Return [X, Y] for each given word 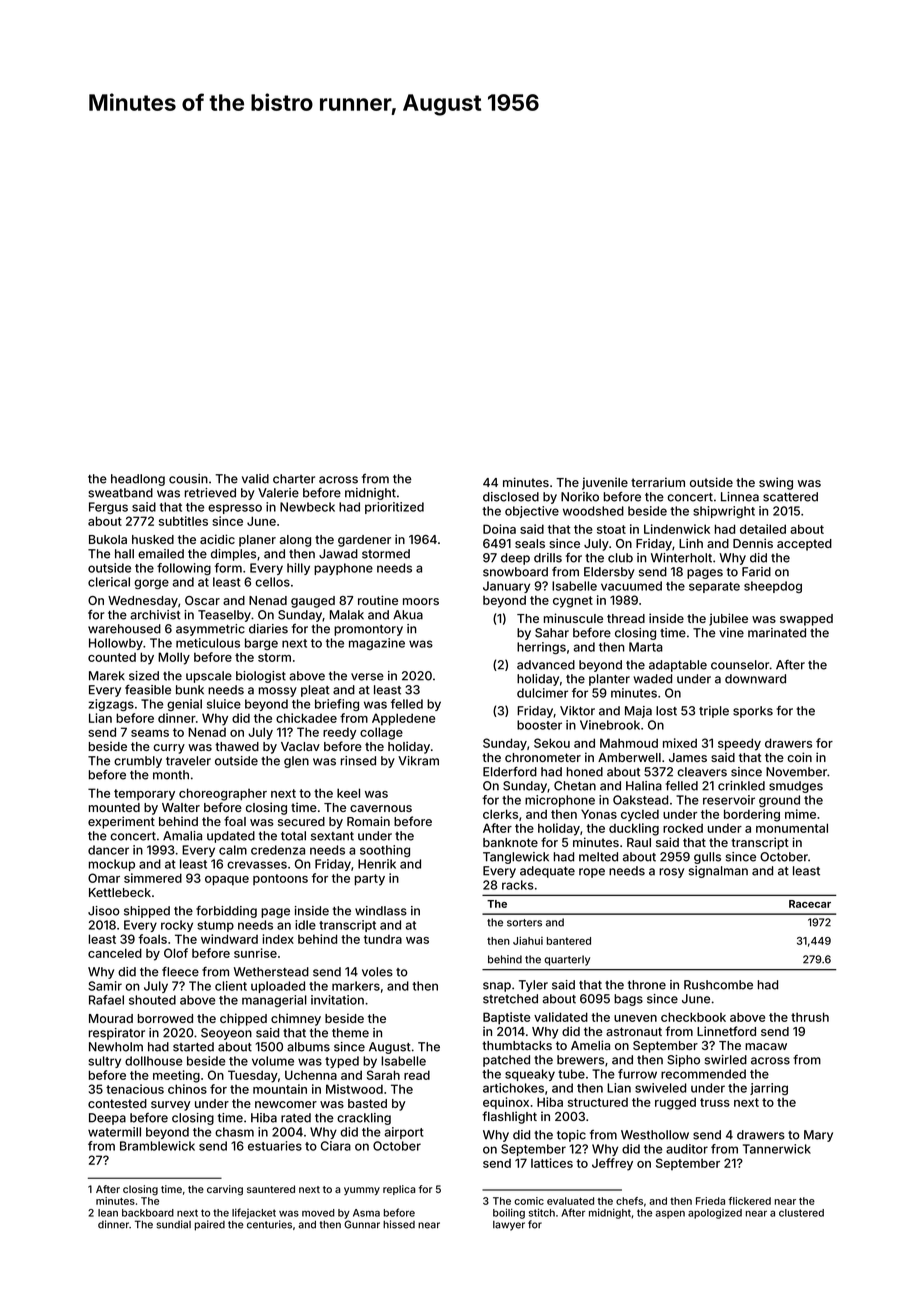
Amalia [182, 836]
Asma [366, 1213]
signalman [718, 872]
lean [108, 1213]
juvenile [605, 483]
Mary [818, 1136]
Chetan [575, 786]
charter [294, 479]
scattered [790, 497]
